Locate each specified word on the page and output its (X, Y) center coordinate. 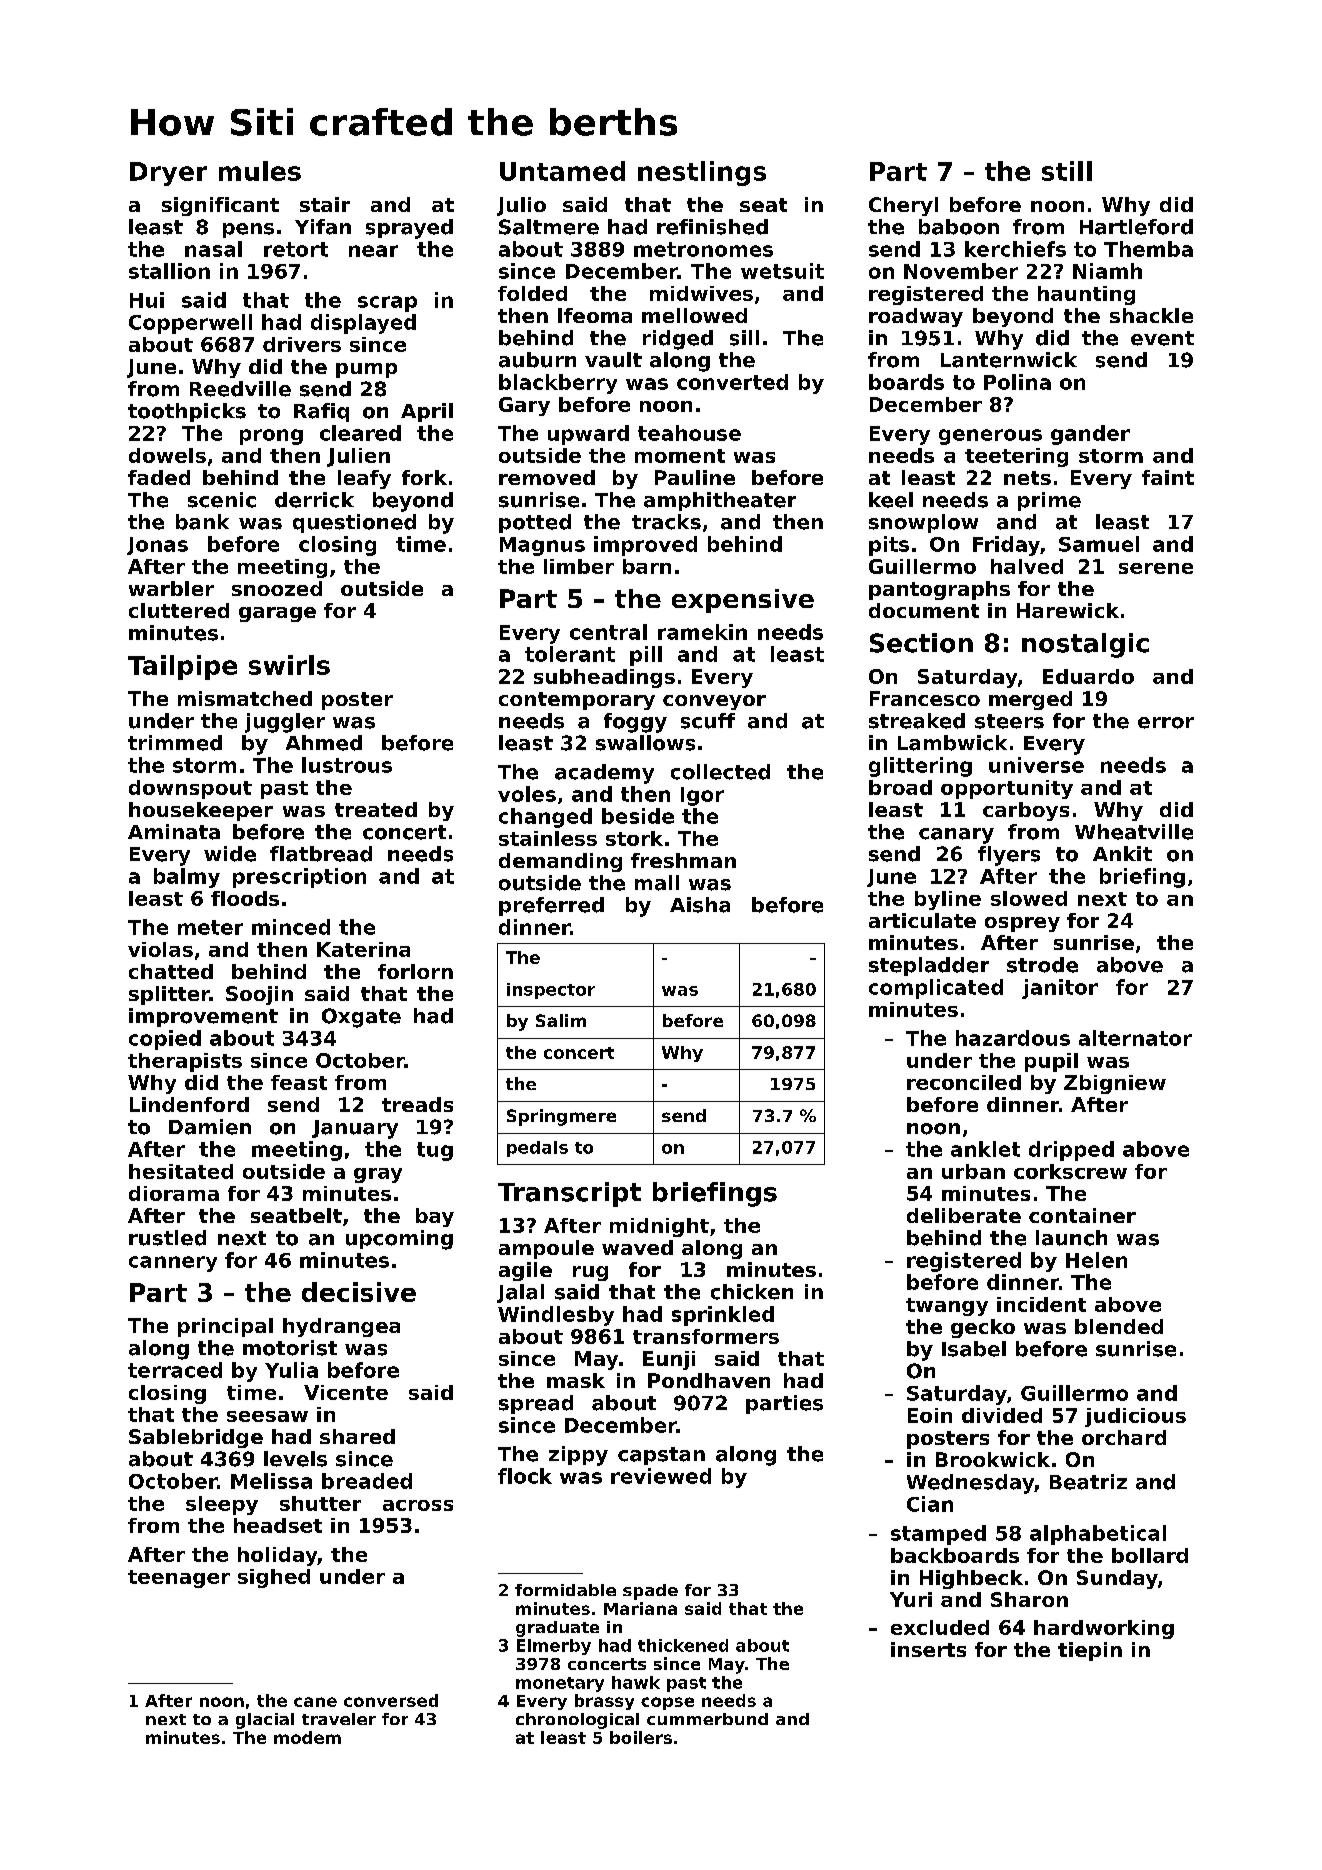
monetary (560, 1684)
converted (732, 382)
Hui (147, 300)
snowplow (923, 523)
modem (307, 1737)
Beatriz (1088, 1482)
